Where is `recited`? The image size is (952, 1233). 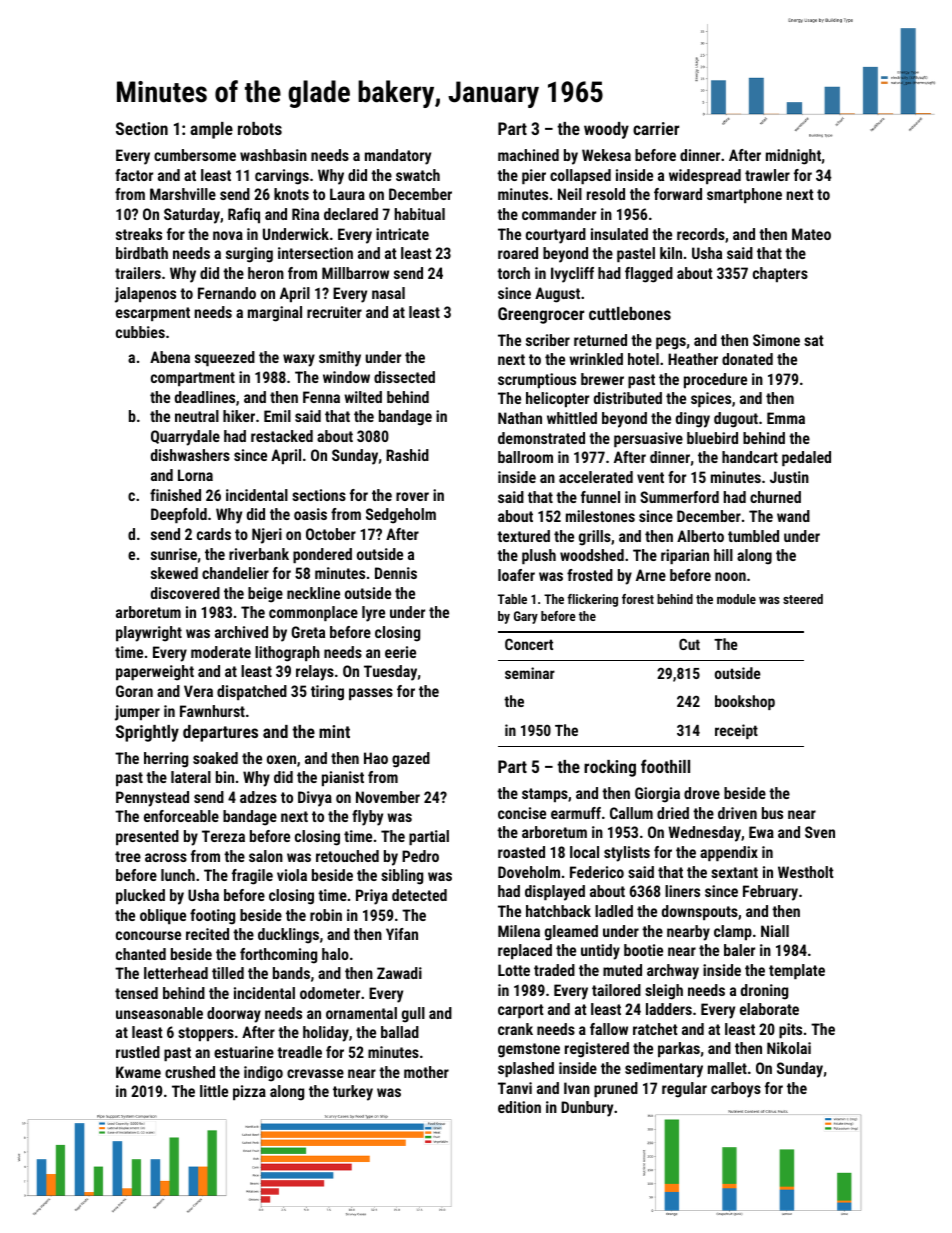
recited is located at coordinates (207, 934).
